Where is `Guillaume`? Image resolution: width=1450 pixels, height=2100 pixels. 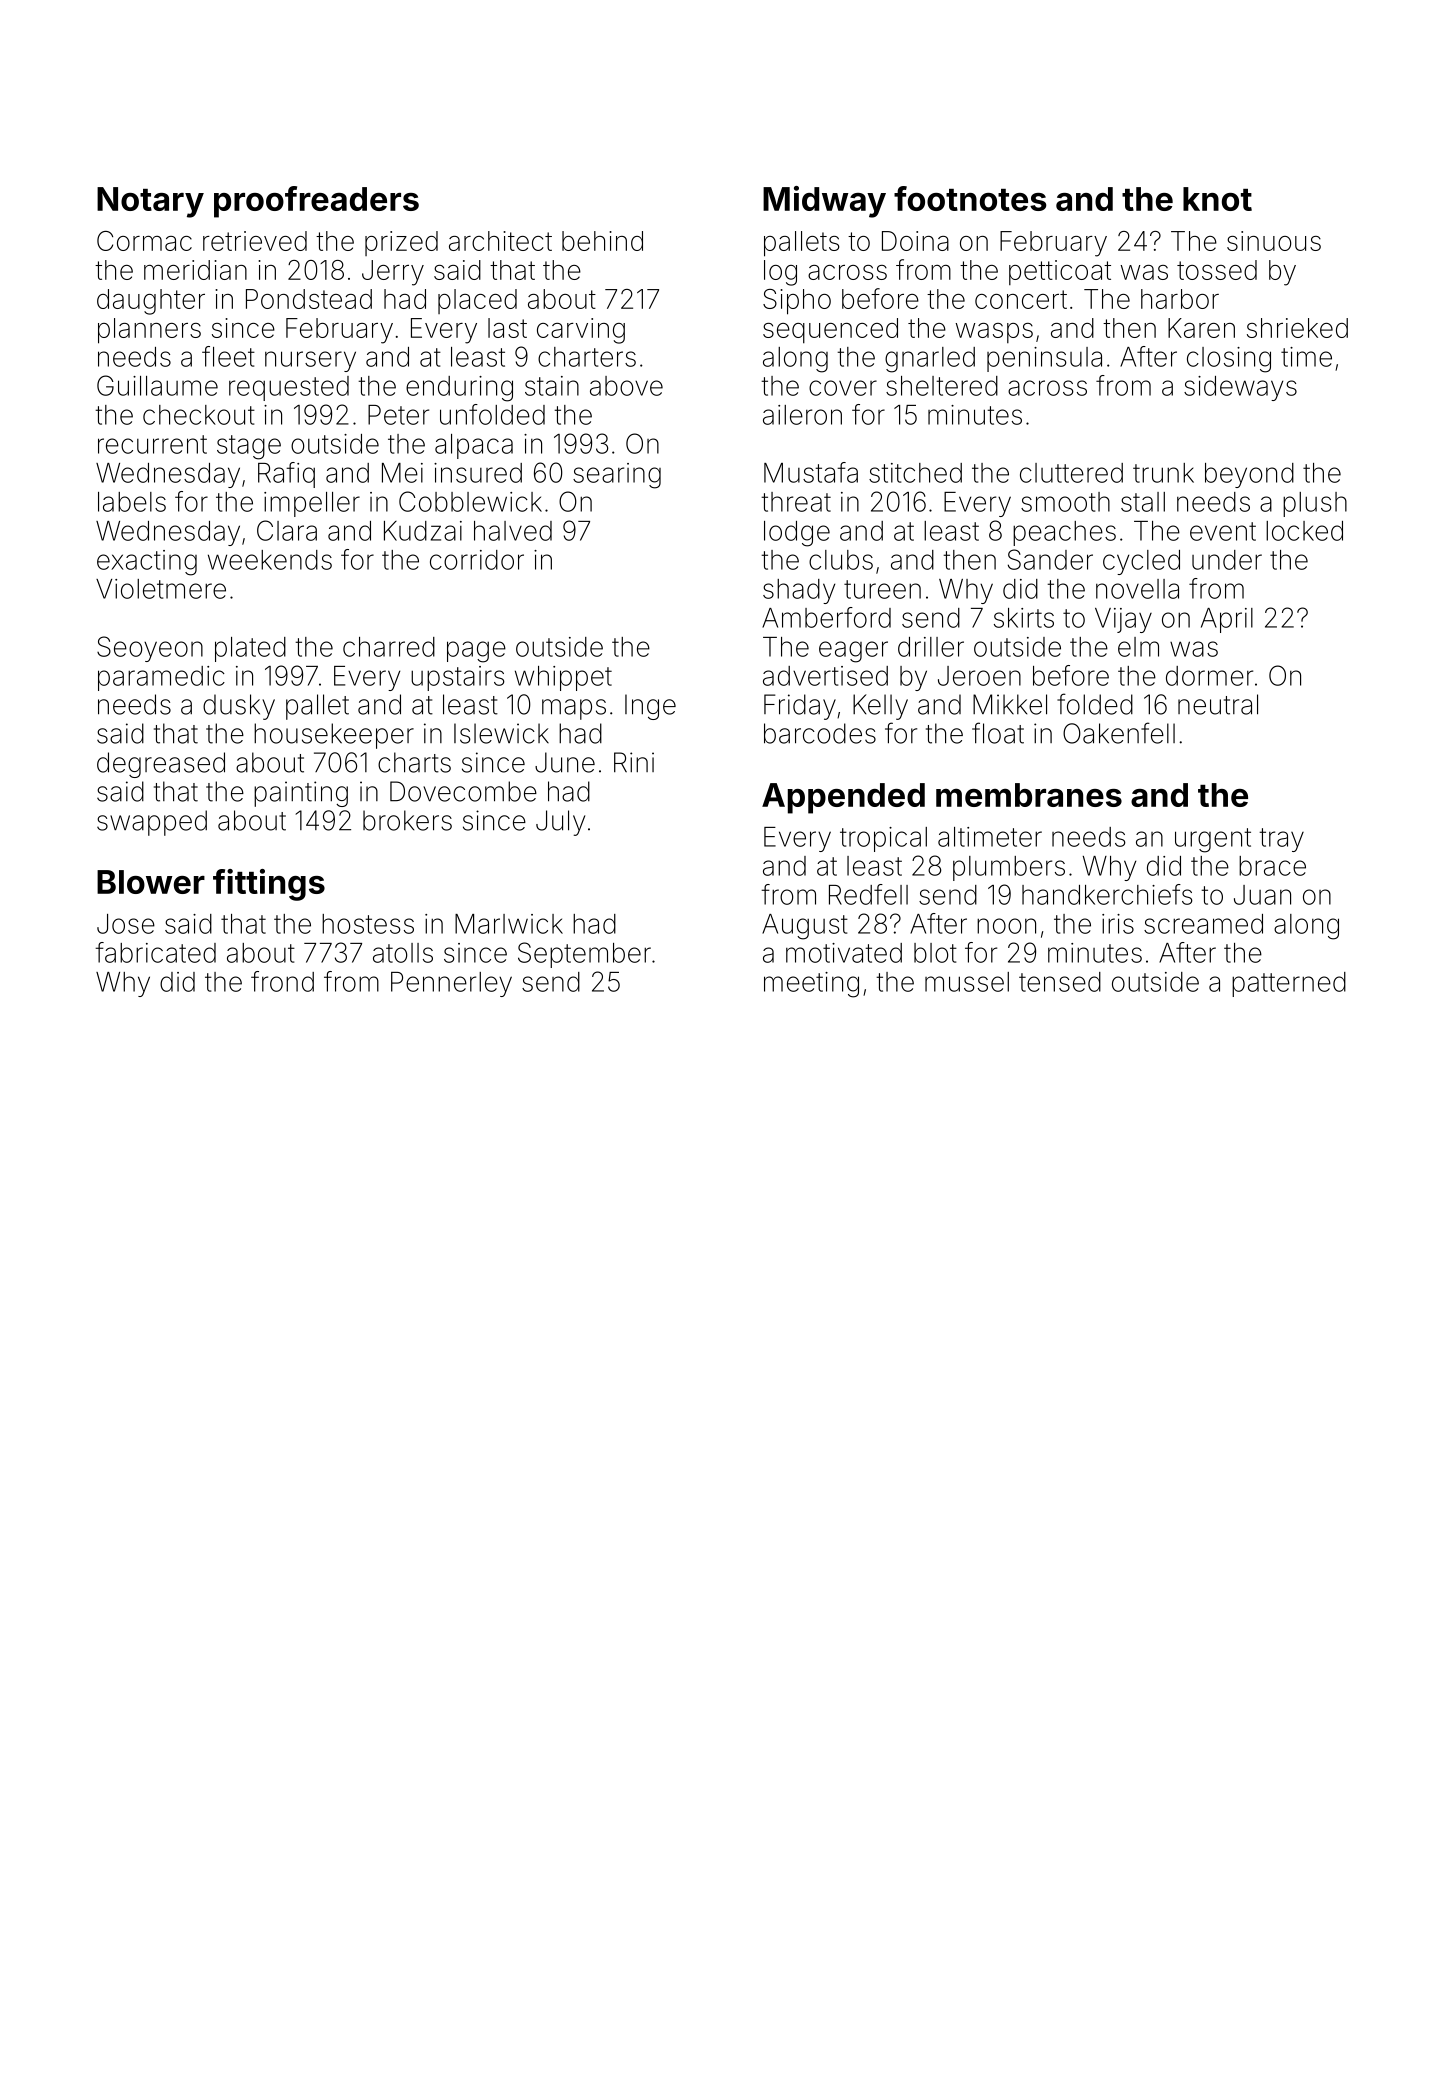
Guillaume is located at coordinates (157, 385).
